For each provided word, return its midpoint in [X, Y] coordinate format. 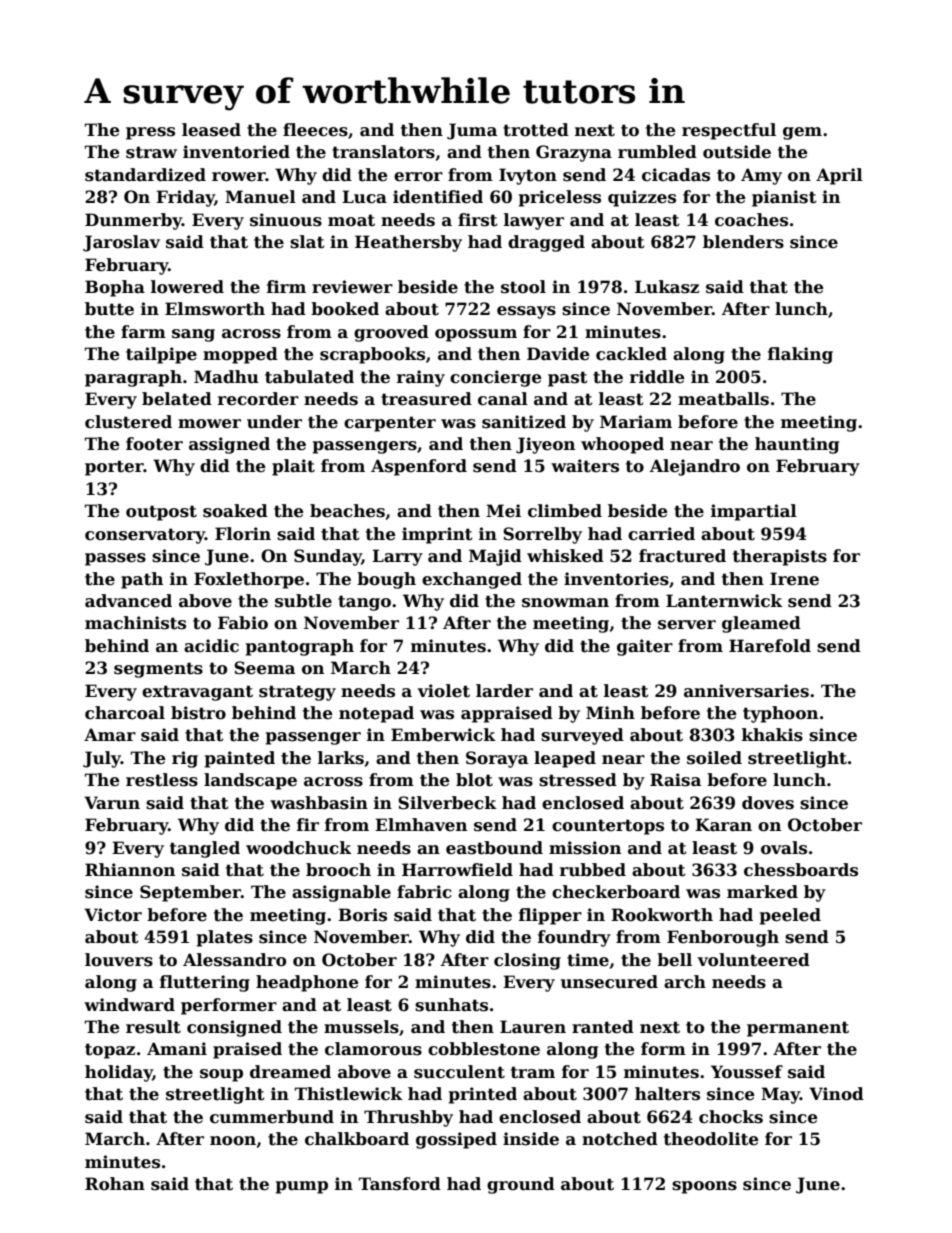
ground [521, 1185]
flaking [800, 355]
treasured [426, 399]
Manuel [260, 197]
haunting [797, 445]
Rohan [115, 1184]
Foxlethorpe [249, 580]
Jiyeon [545, 445]
